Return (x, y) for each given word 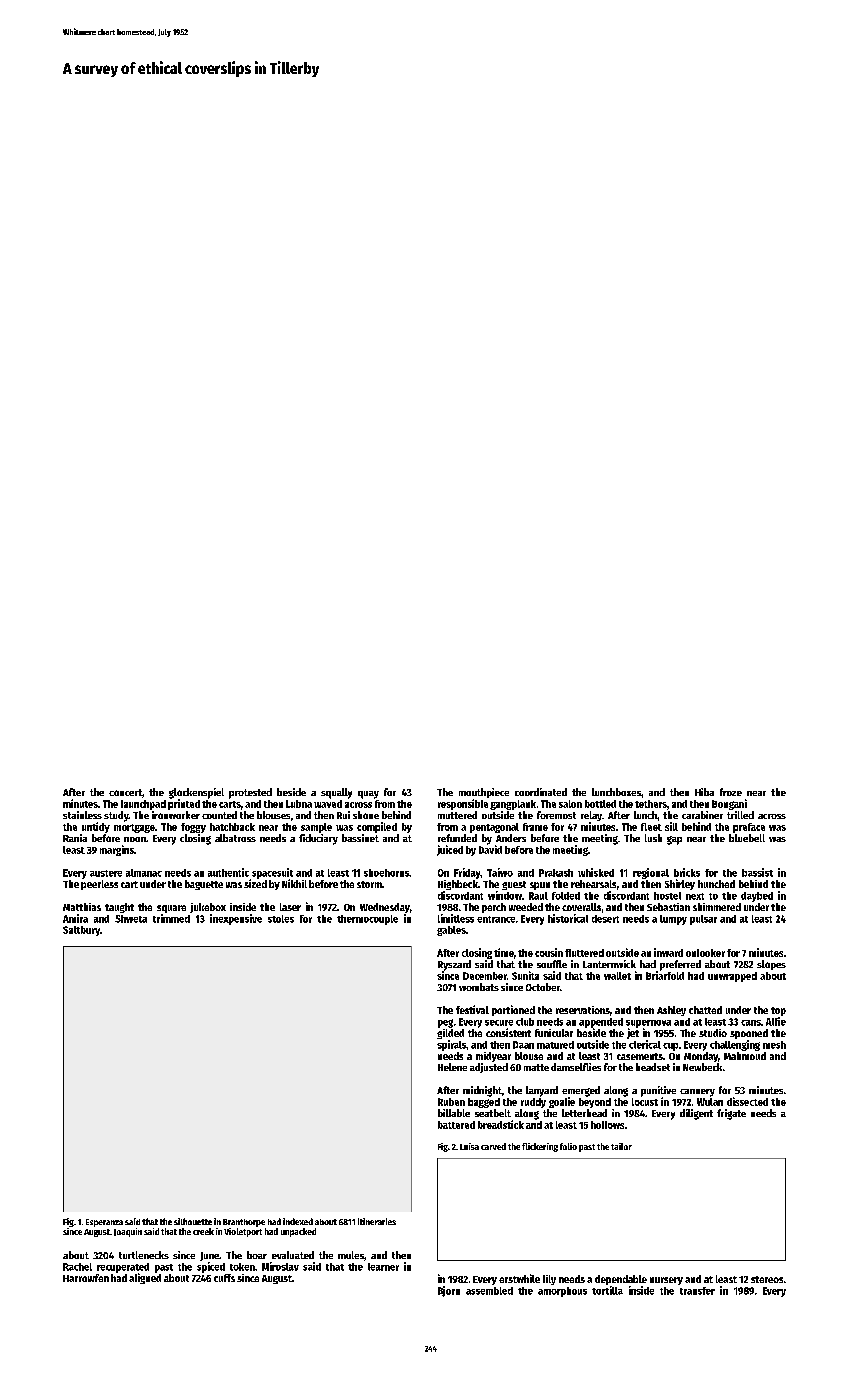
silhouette (193, 1221)
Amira (75, 918)
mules (351, 1255)
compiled (377, 827)
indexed (298, 1221)
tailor (621, 1146)
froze (731, 792)
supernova (648, 1024)
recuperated (123, 1268)
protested (250, 793)
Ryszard (454, 965)
